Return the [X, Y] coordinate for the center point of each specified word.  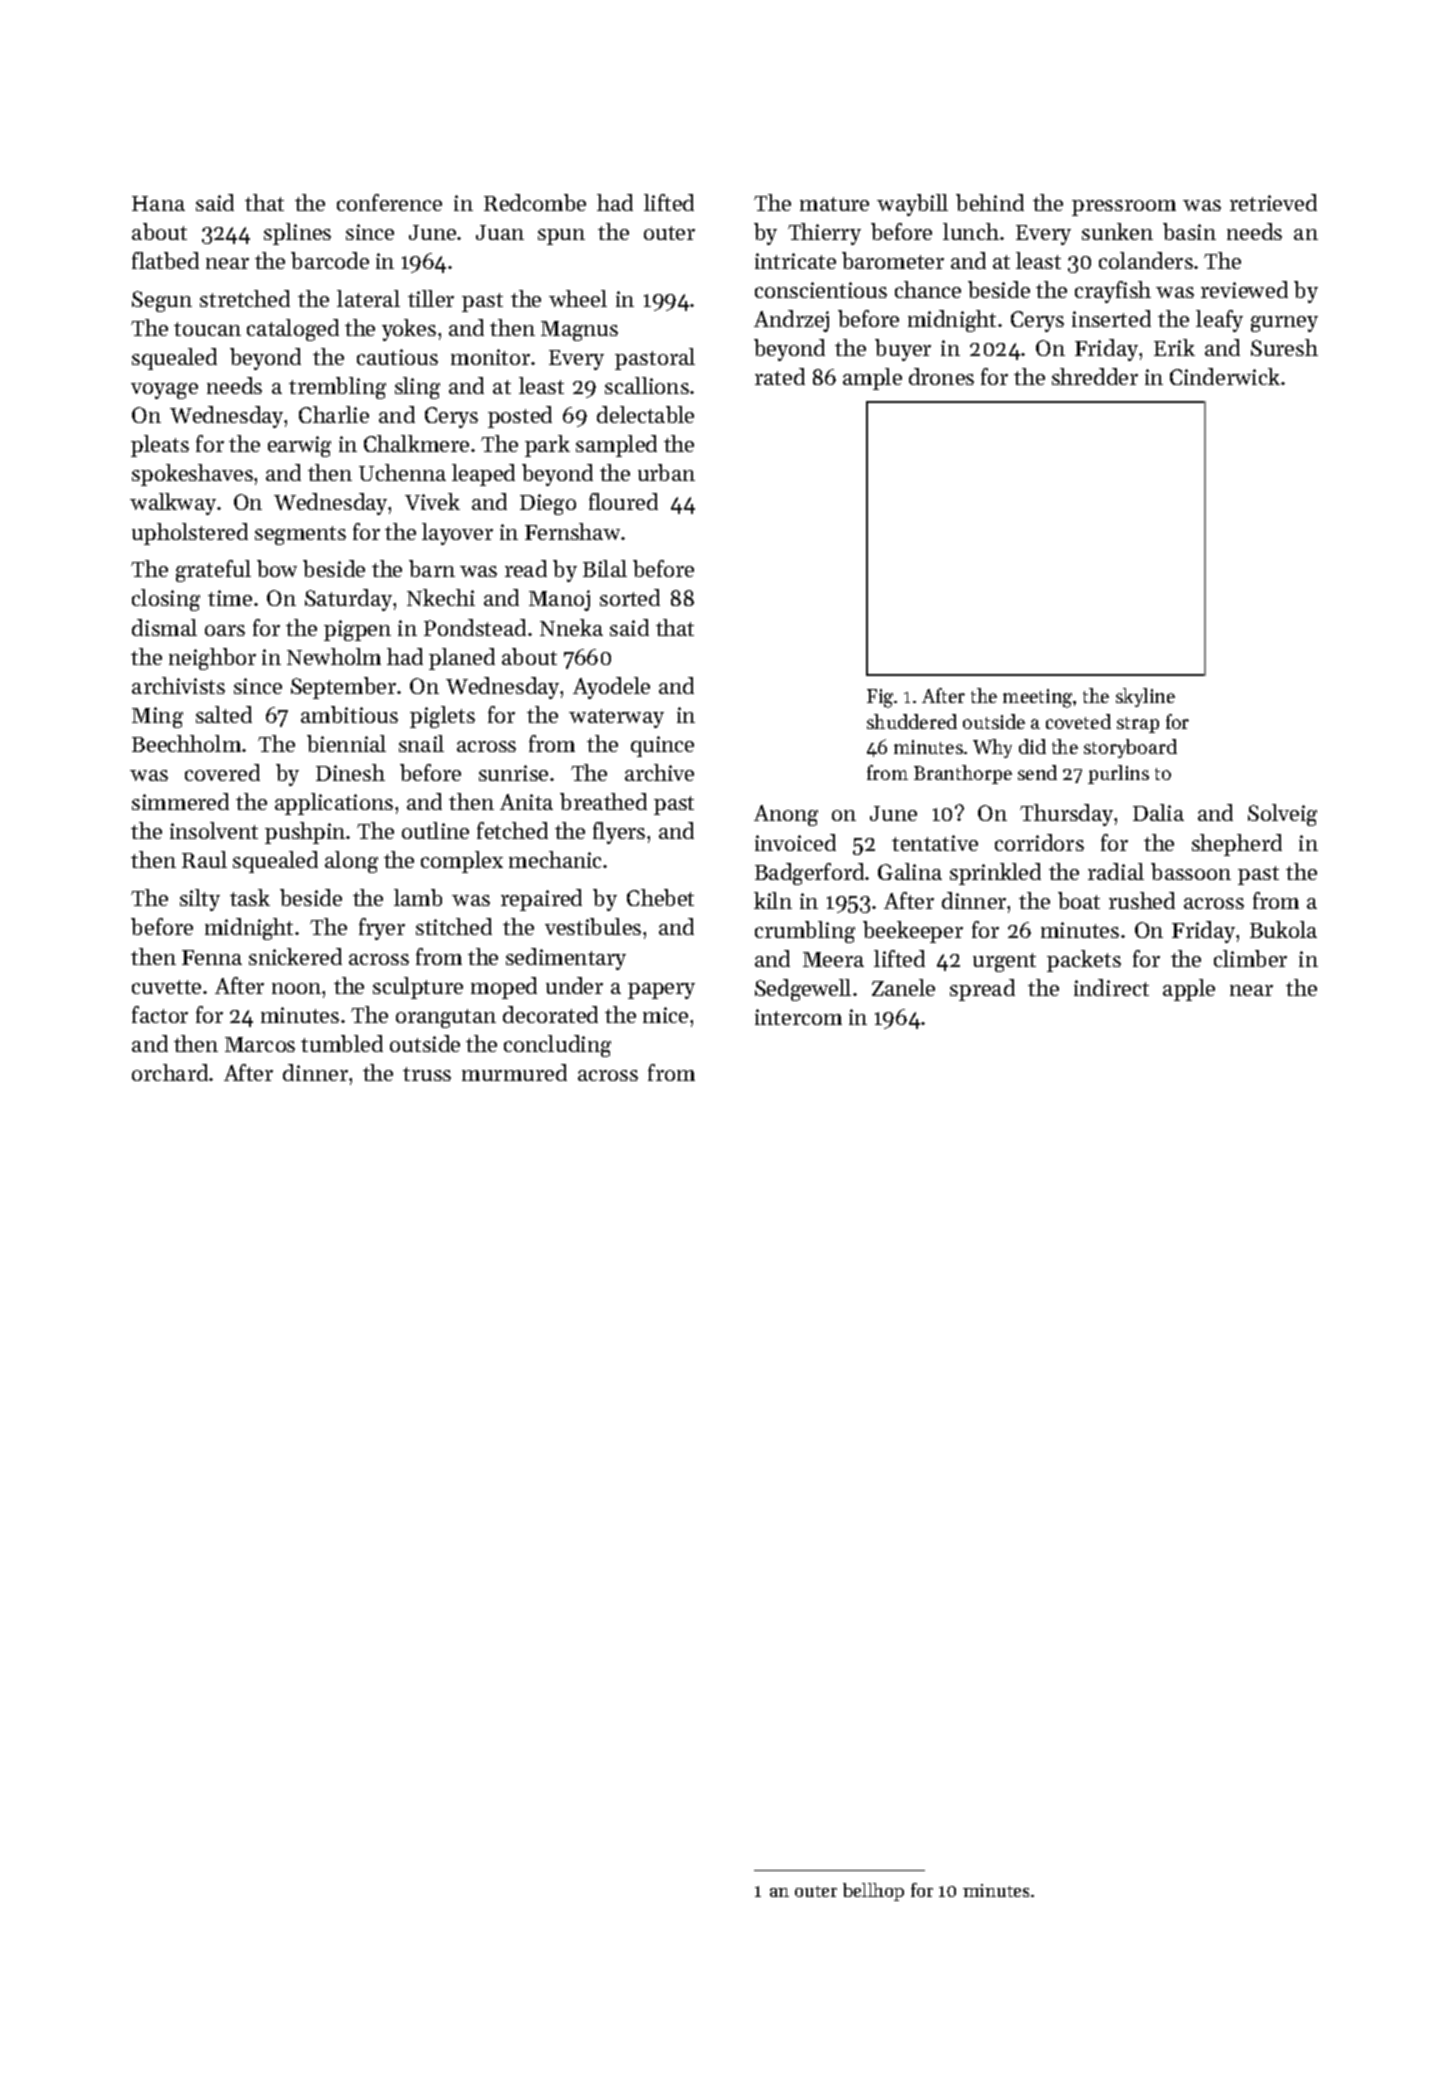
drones [941, 376]
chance [928, 289]
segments [300, 535]
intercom [798, 1017]
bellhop [873, 1892]
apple [1189, 990]
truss [427, 1074]
